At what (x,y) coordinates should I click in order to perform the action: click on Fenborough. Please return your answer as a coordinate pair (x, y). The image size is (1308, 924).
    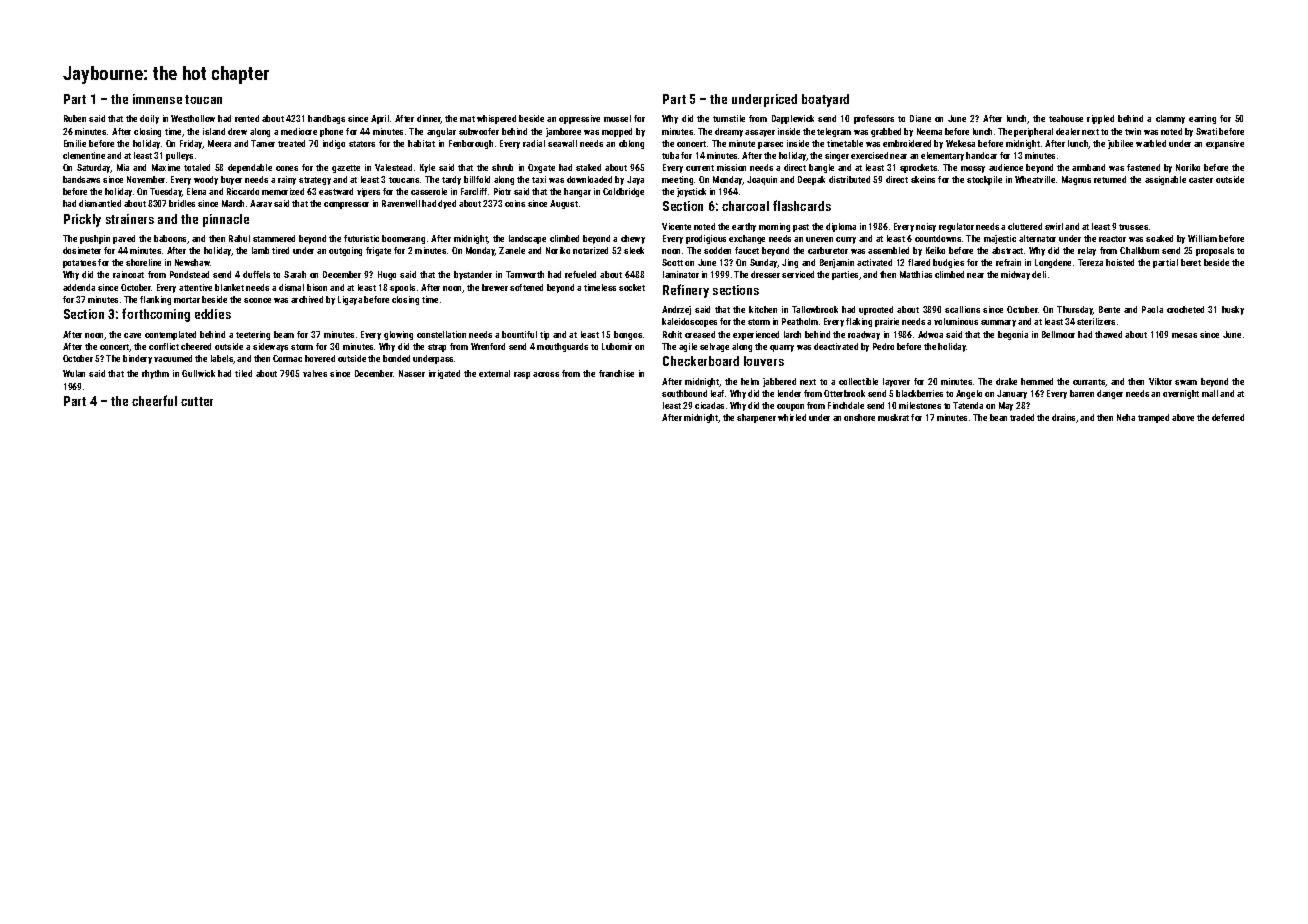
    Looking at the image, I should click on (471, 144).
